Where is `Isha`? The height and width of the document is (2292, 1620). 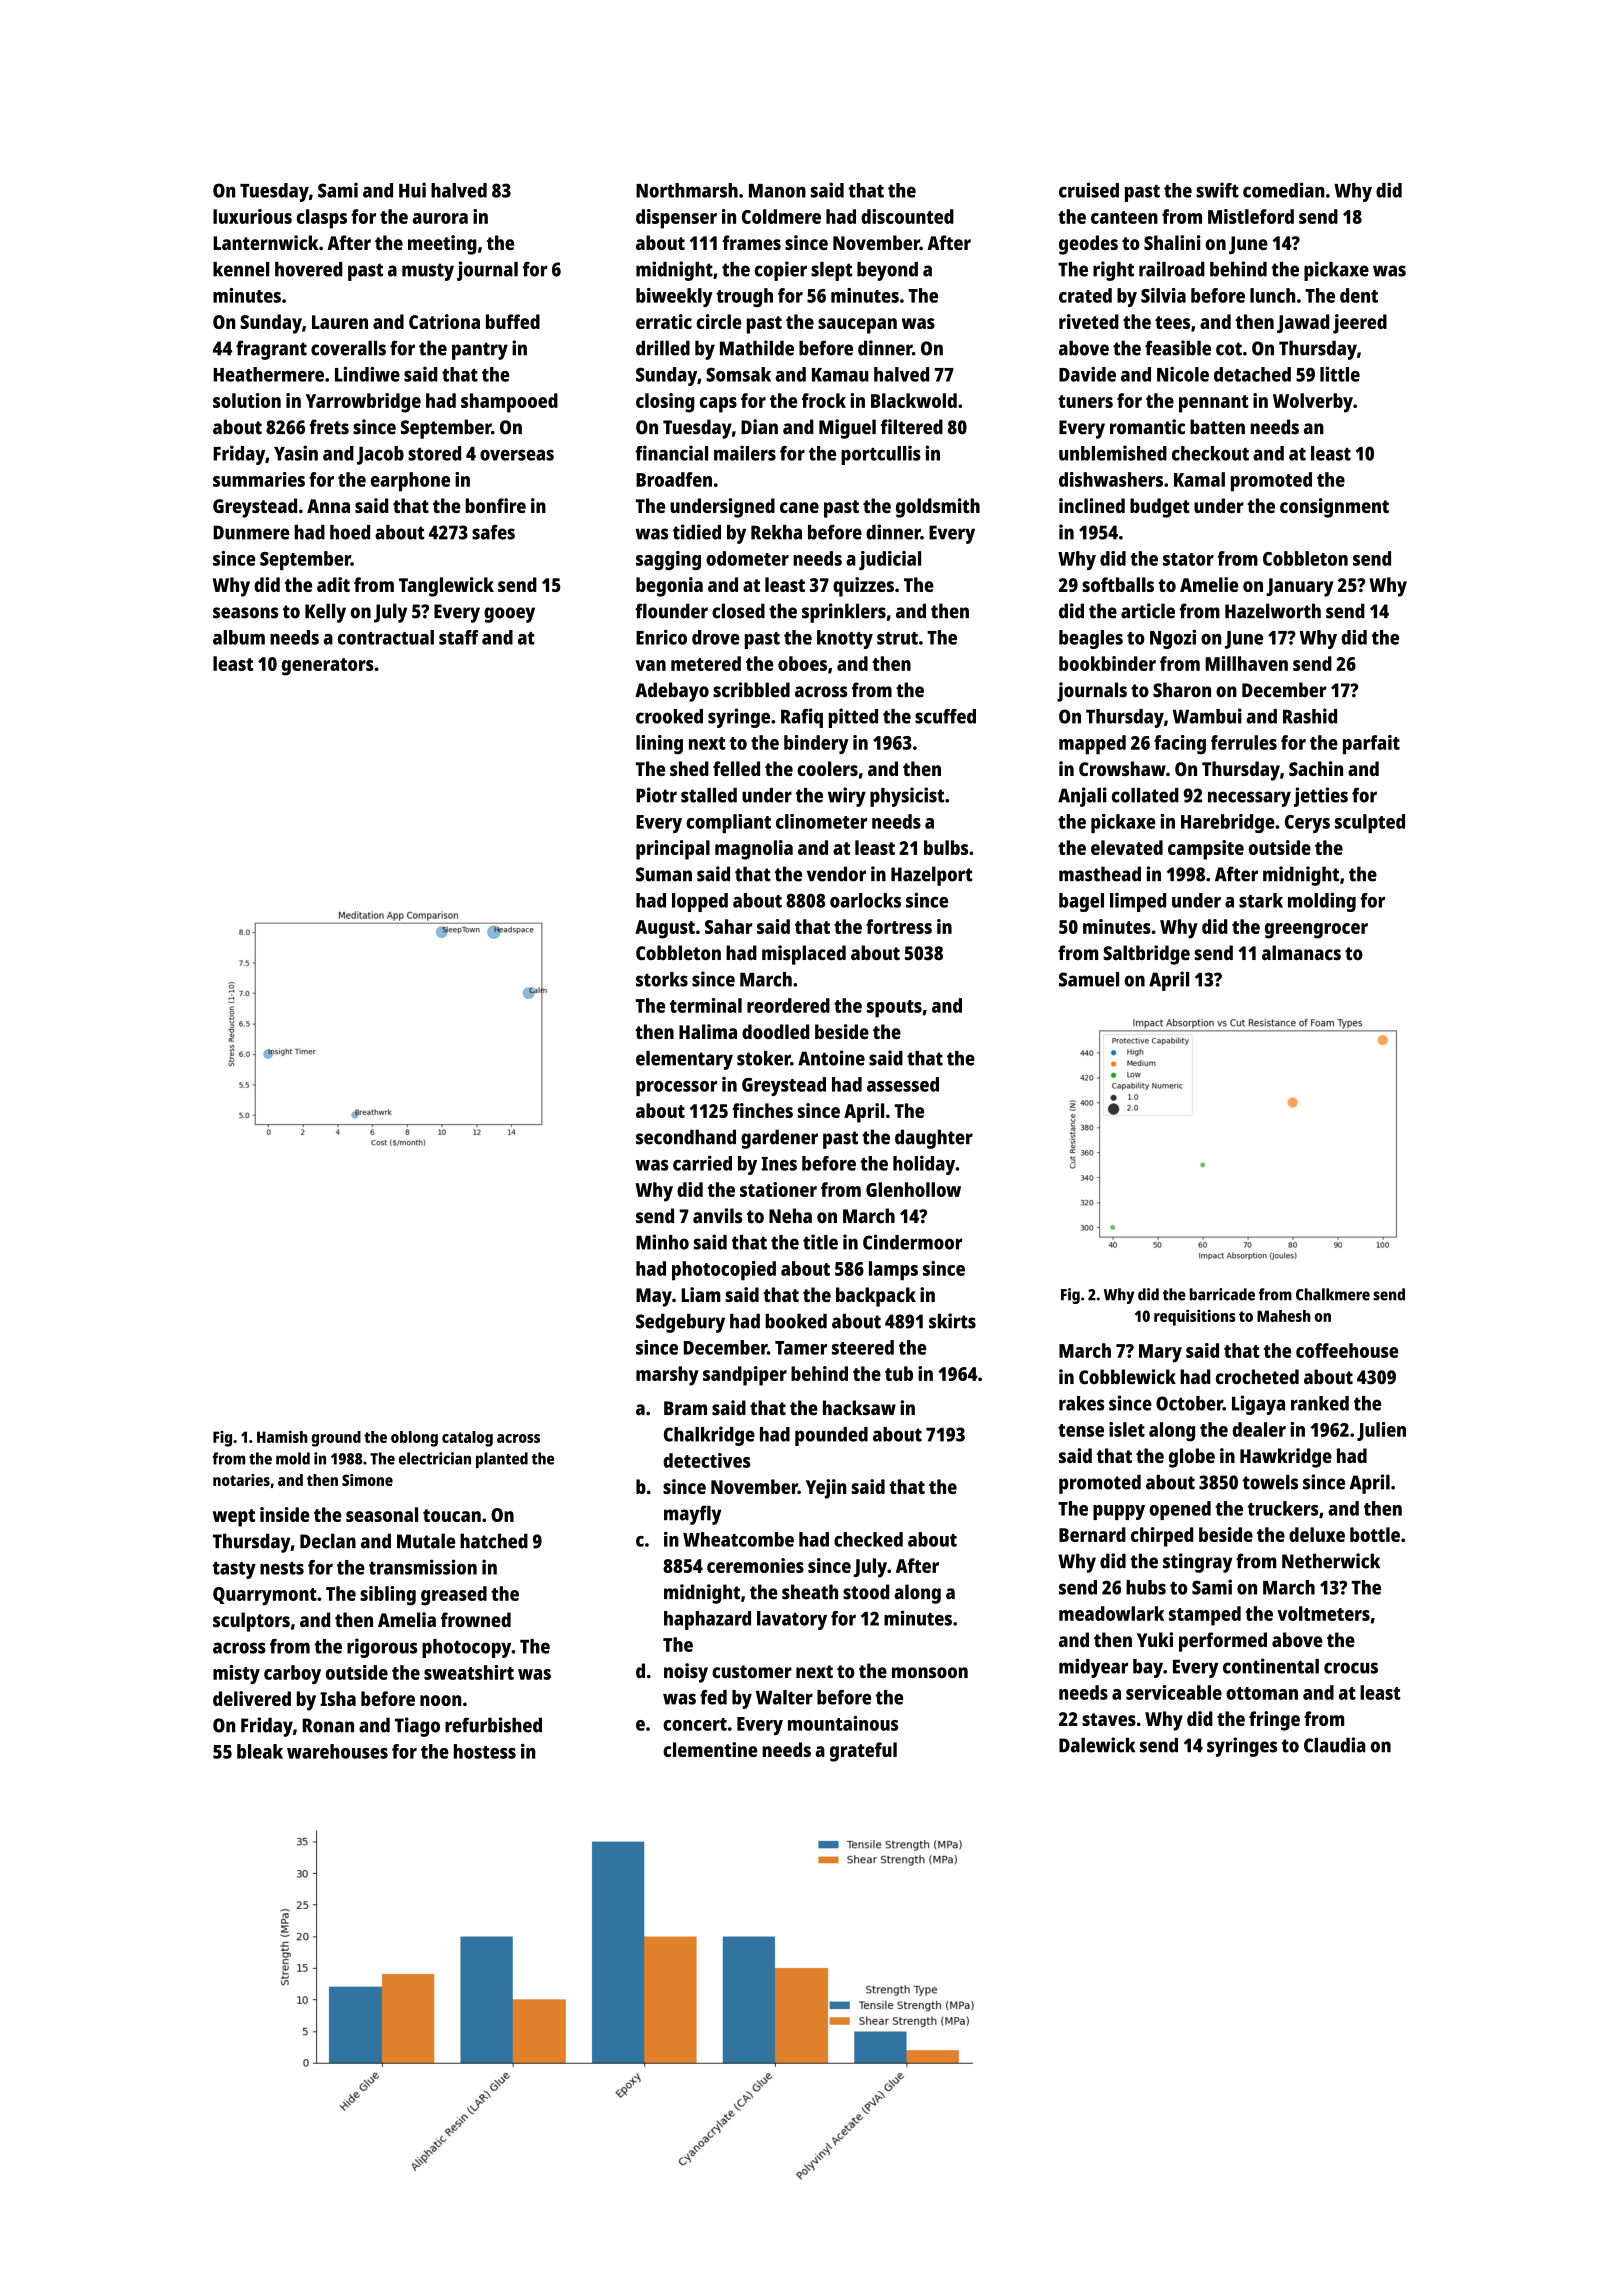 Isha is located at coordinates (338, 1698).
